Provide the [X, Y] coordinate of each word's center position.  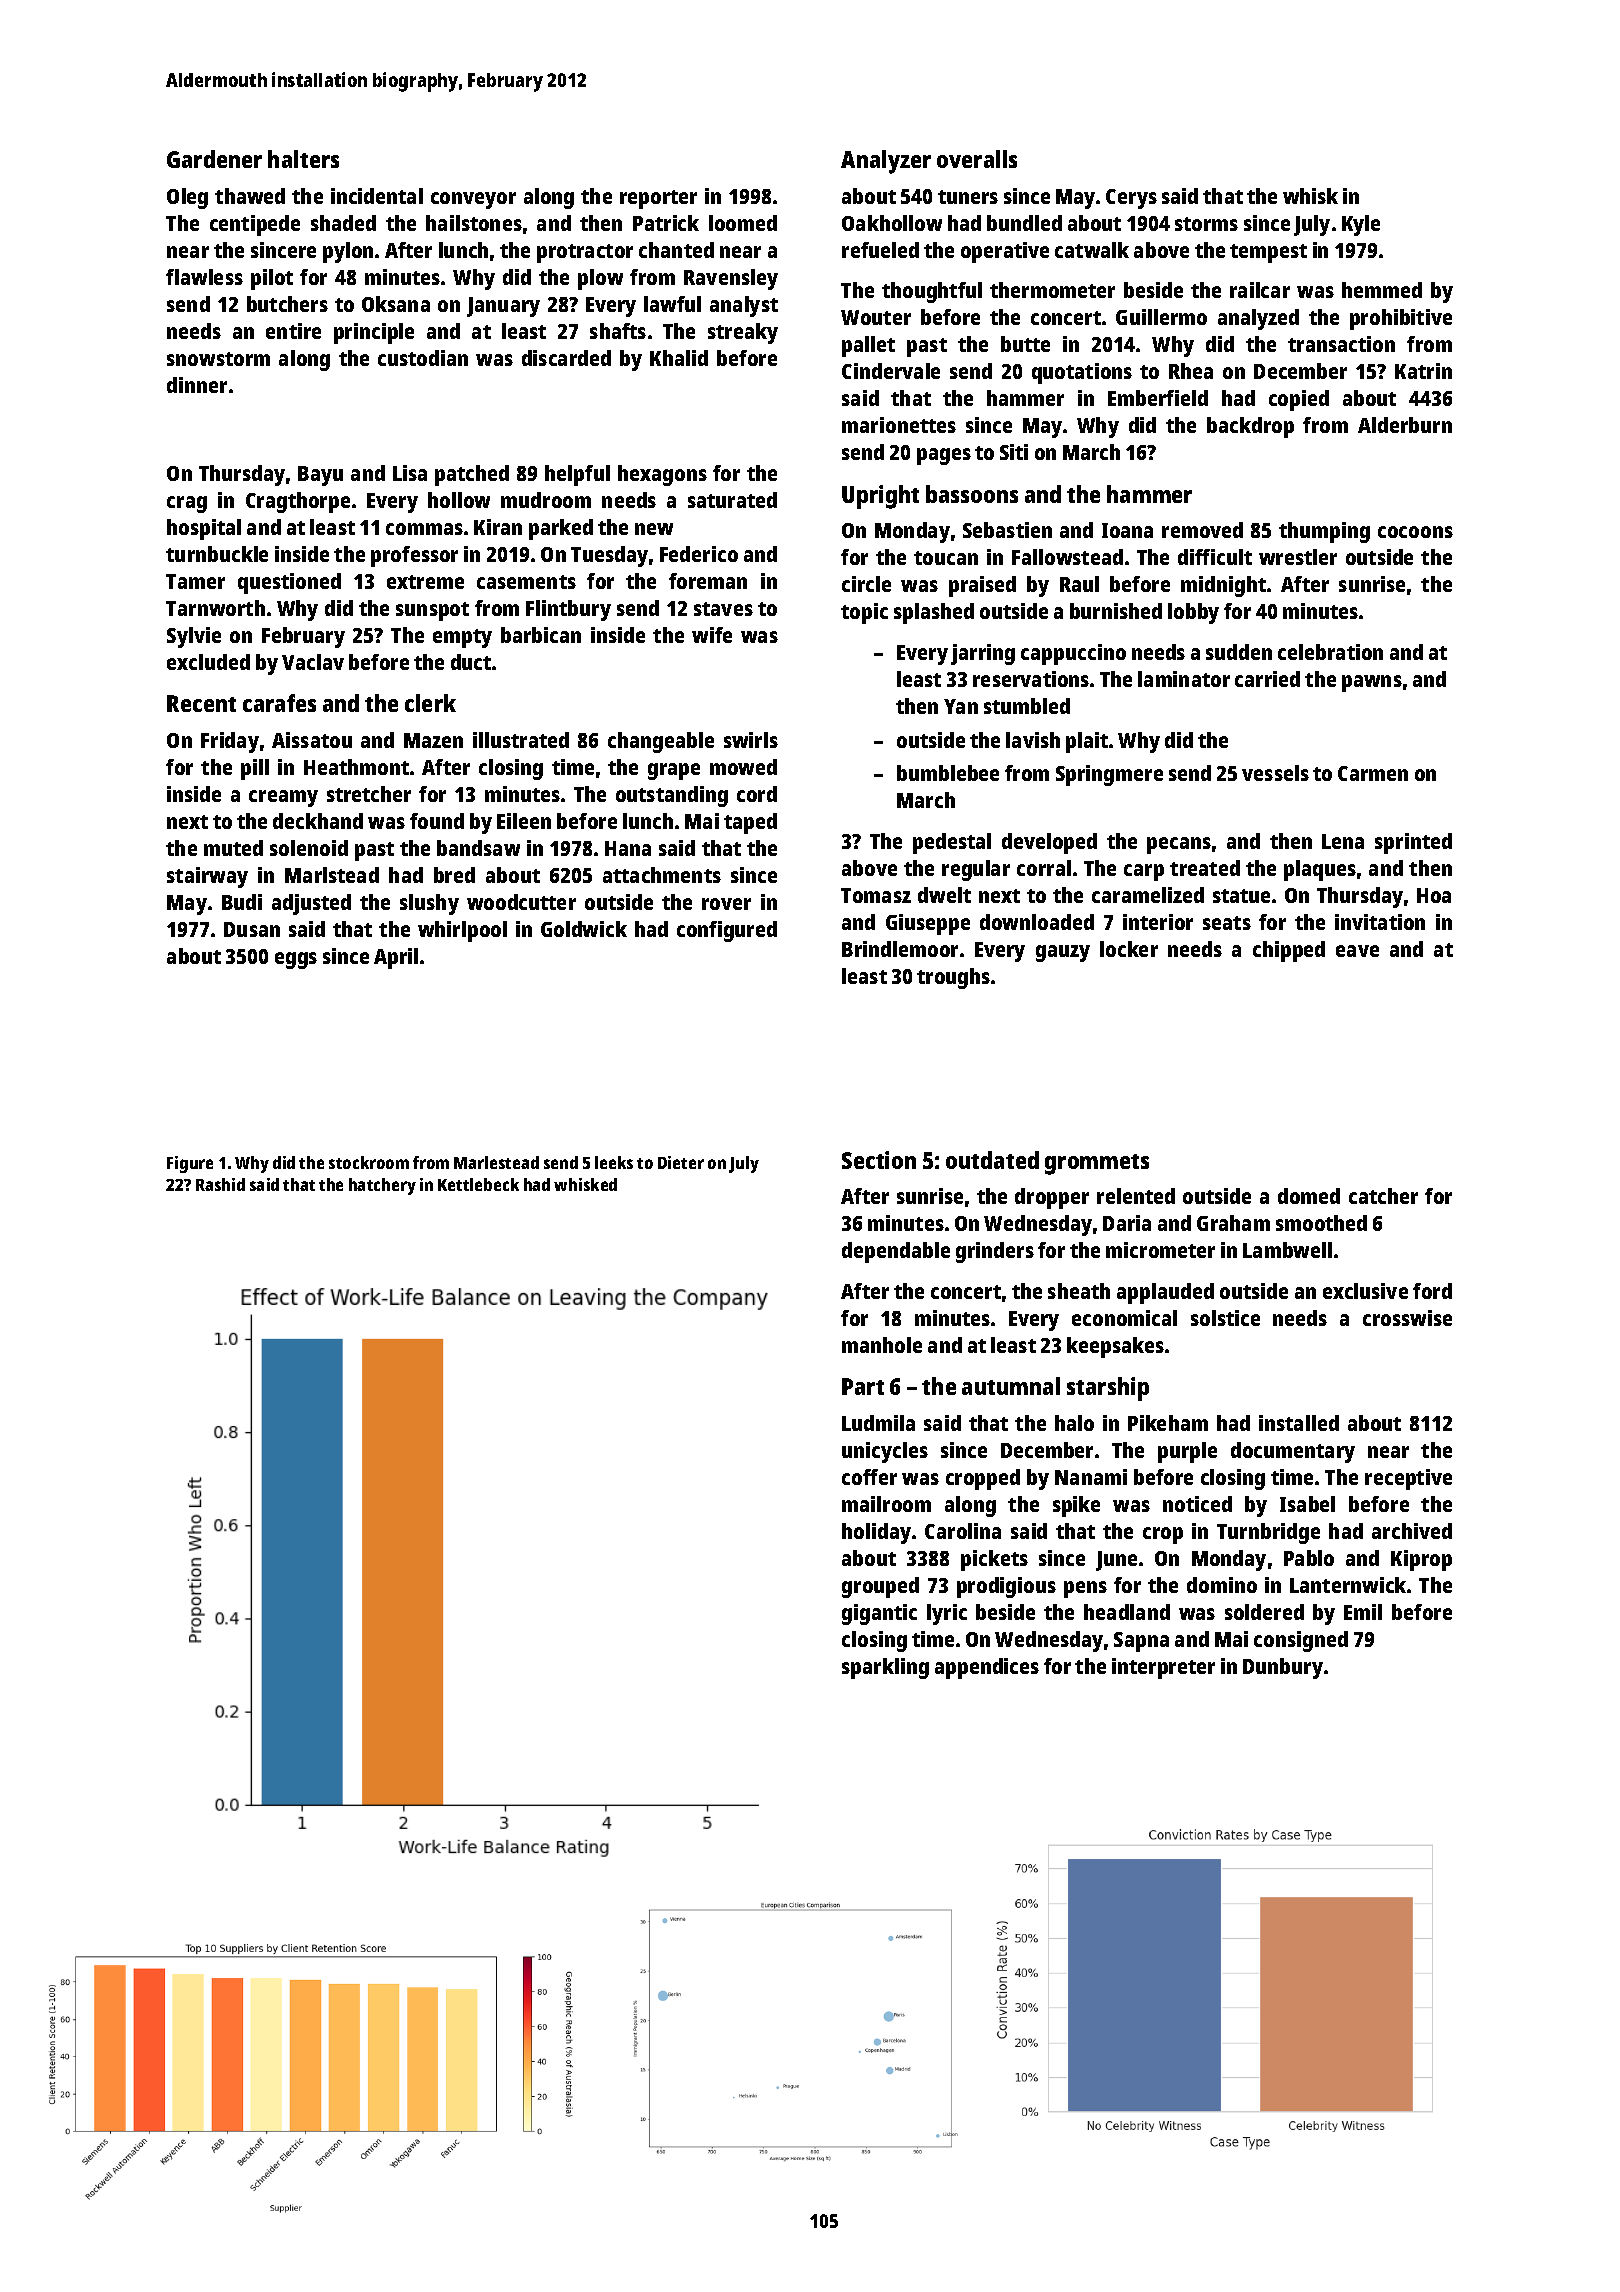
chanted [676, 250]
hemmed [1382, 290]
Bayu [320, 476]
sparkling [885, 1668]
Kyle [1361, 225]
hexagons [662, 475]
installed [1299, 1423]
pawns [1372, 683]
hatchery [382, 1186]
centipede [255, 225]
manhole [882, 1345]
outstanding [672, 796]
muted [233, 848]
